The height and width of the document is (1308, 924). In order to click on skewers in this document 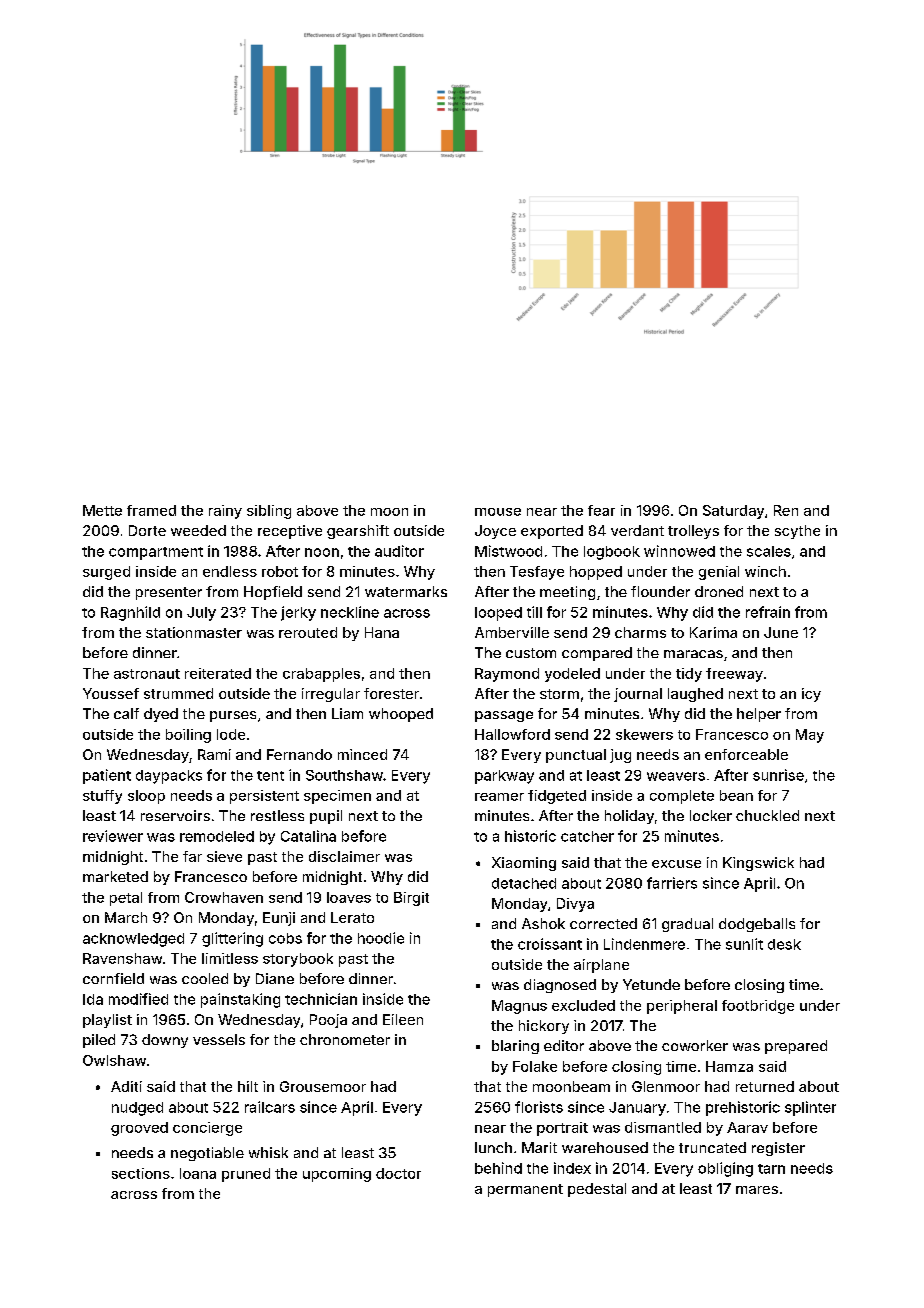, I will do `click(644, 734)`.
